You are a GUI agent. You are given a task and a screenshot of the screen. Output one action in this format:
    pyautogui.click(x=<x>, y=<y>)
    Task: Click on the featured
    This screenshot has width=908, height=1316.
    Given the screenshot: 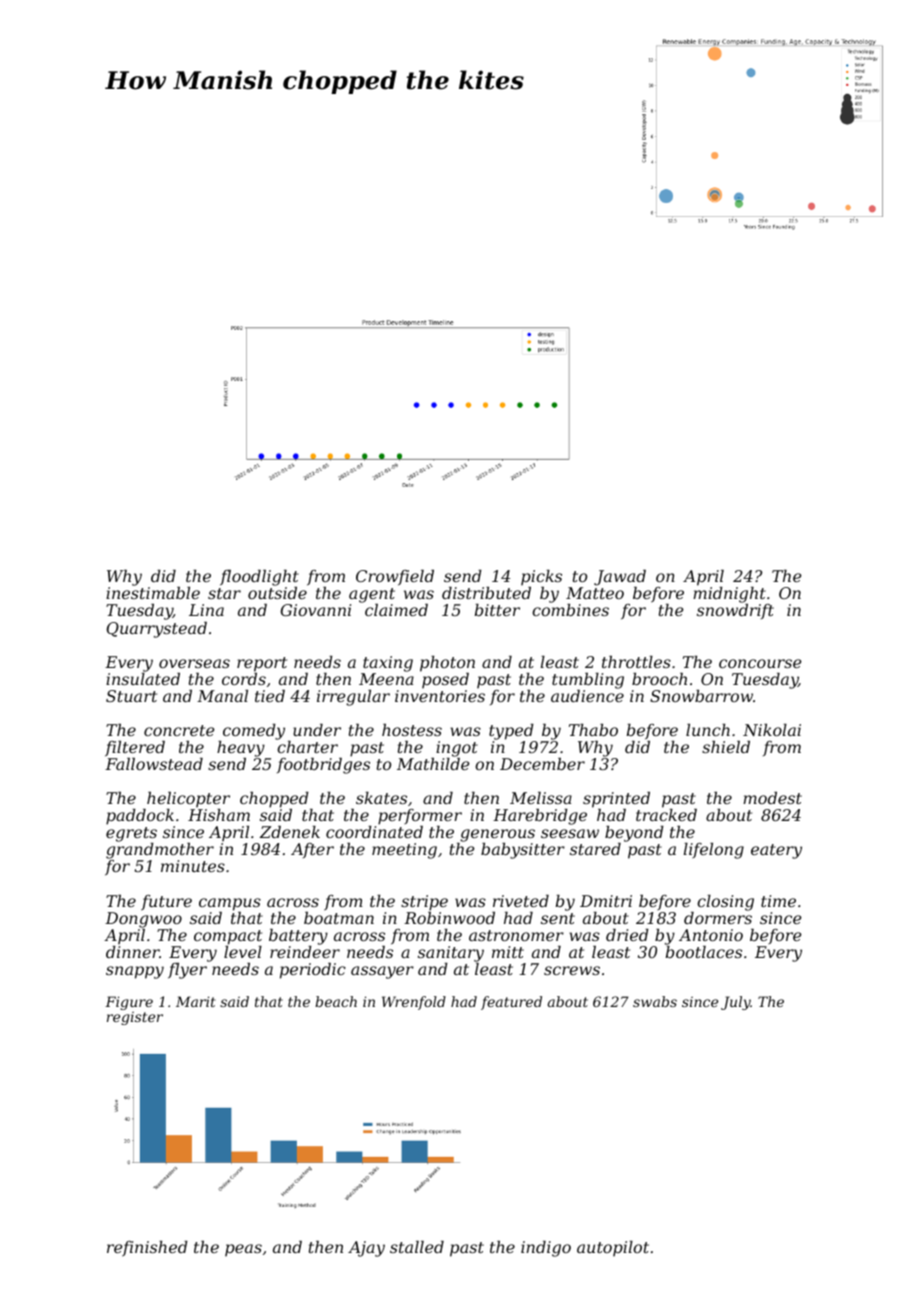 What is the action you would take?
    pyautogui.click(x=511, y=1003)
